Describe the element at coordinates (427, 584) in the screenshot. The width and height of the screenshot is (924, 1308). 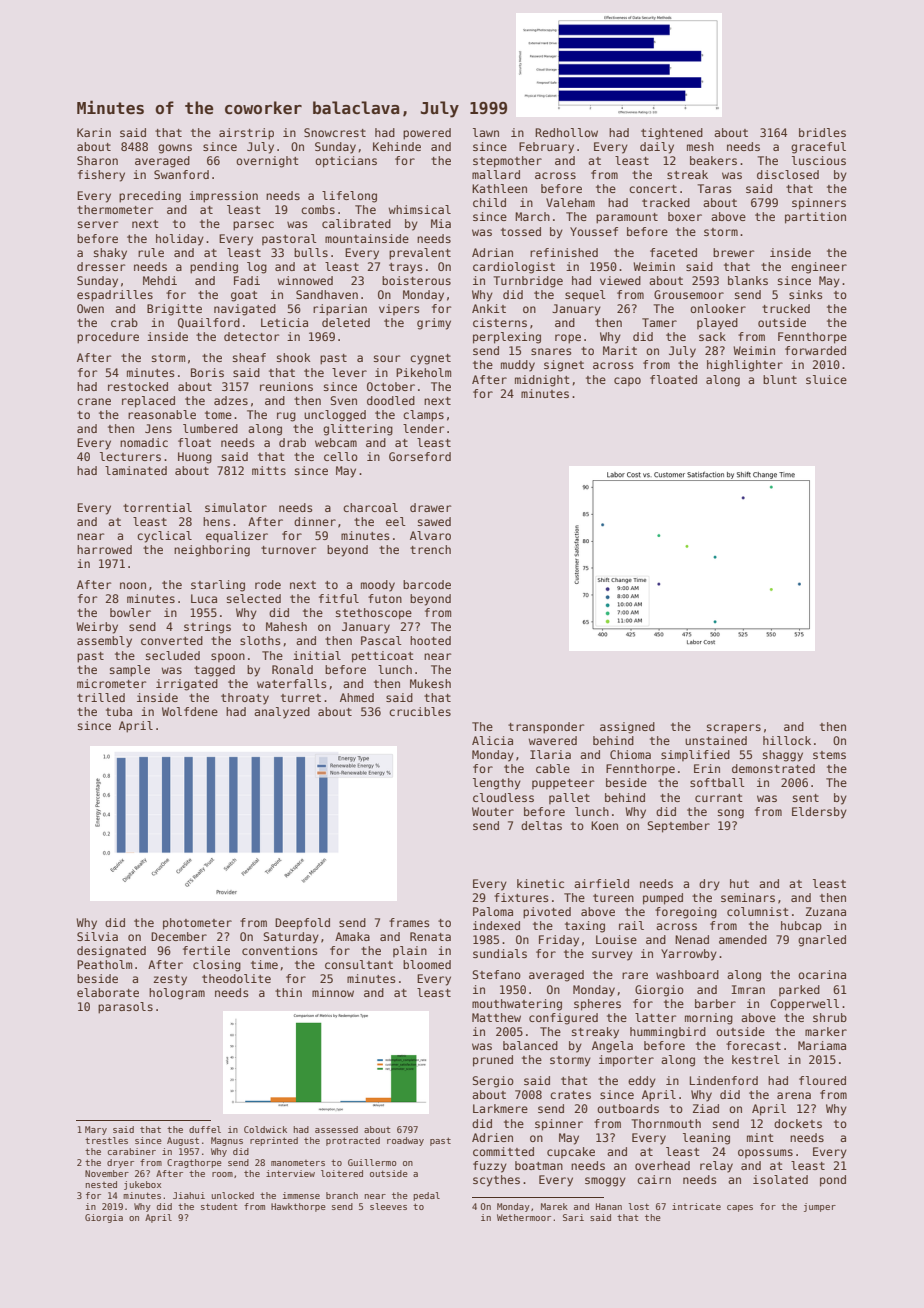
I see `barcode` at that location.
